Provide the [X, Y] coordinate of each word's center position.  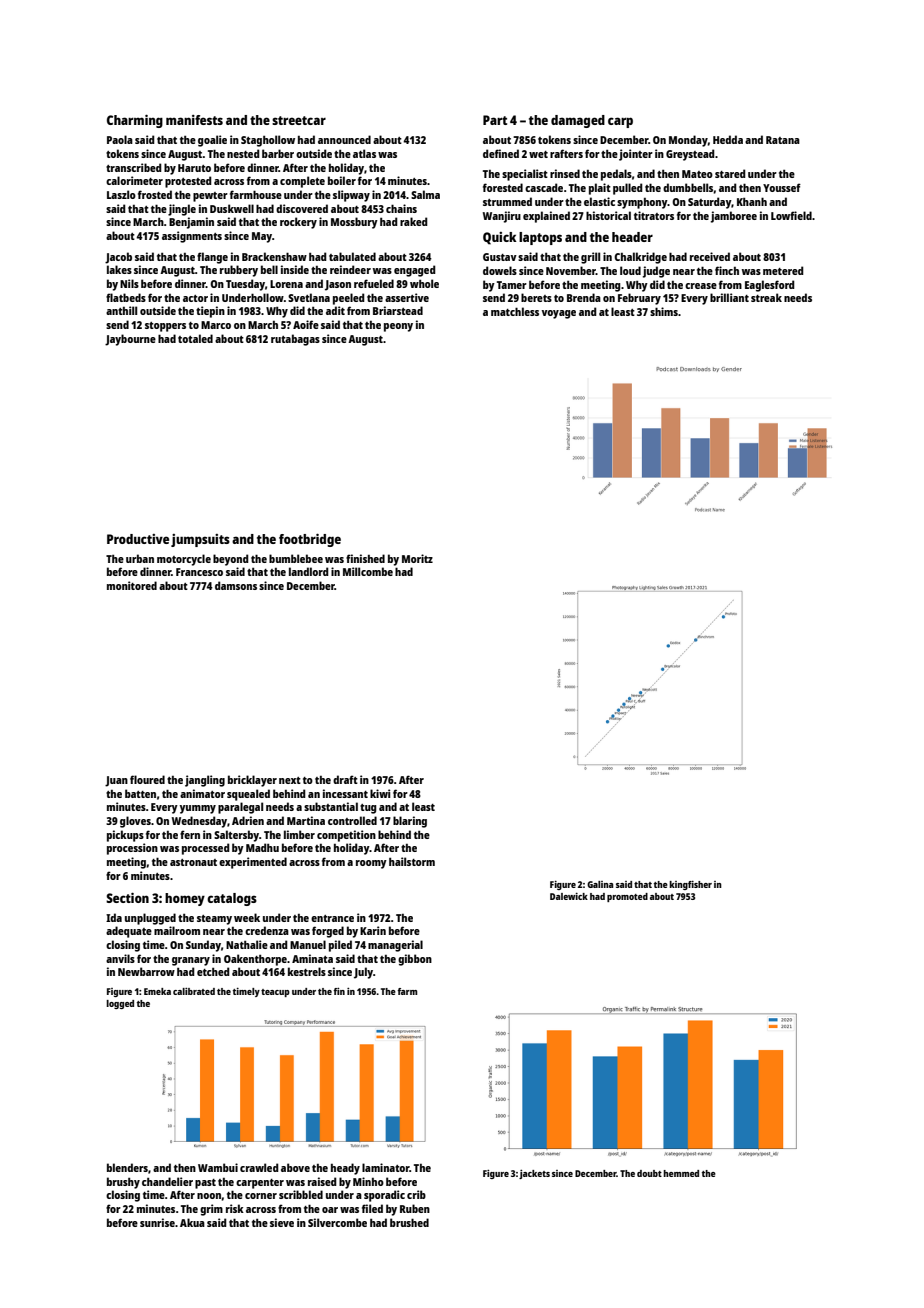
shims [664, 311]
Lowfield [791, 215]
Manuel [308, 944]
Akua [192, 1222]
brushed [409, 1222]
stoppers [165, 327]
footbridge [310, 540]
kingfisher [690, 885]
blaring [410, 822]
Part [495, 120]
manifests [194, 120]
